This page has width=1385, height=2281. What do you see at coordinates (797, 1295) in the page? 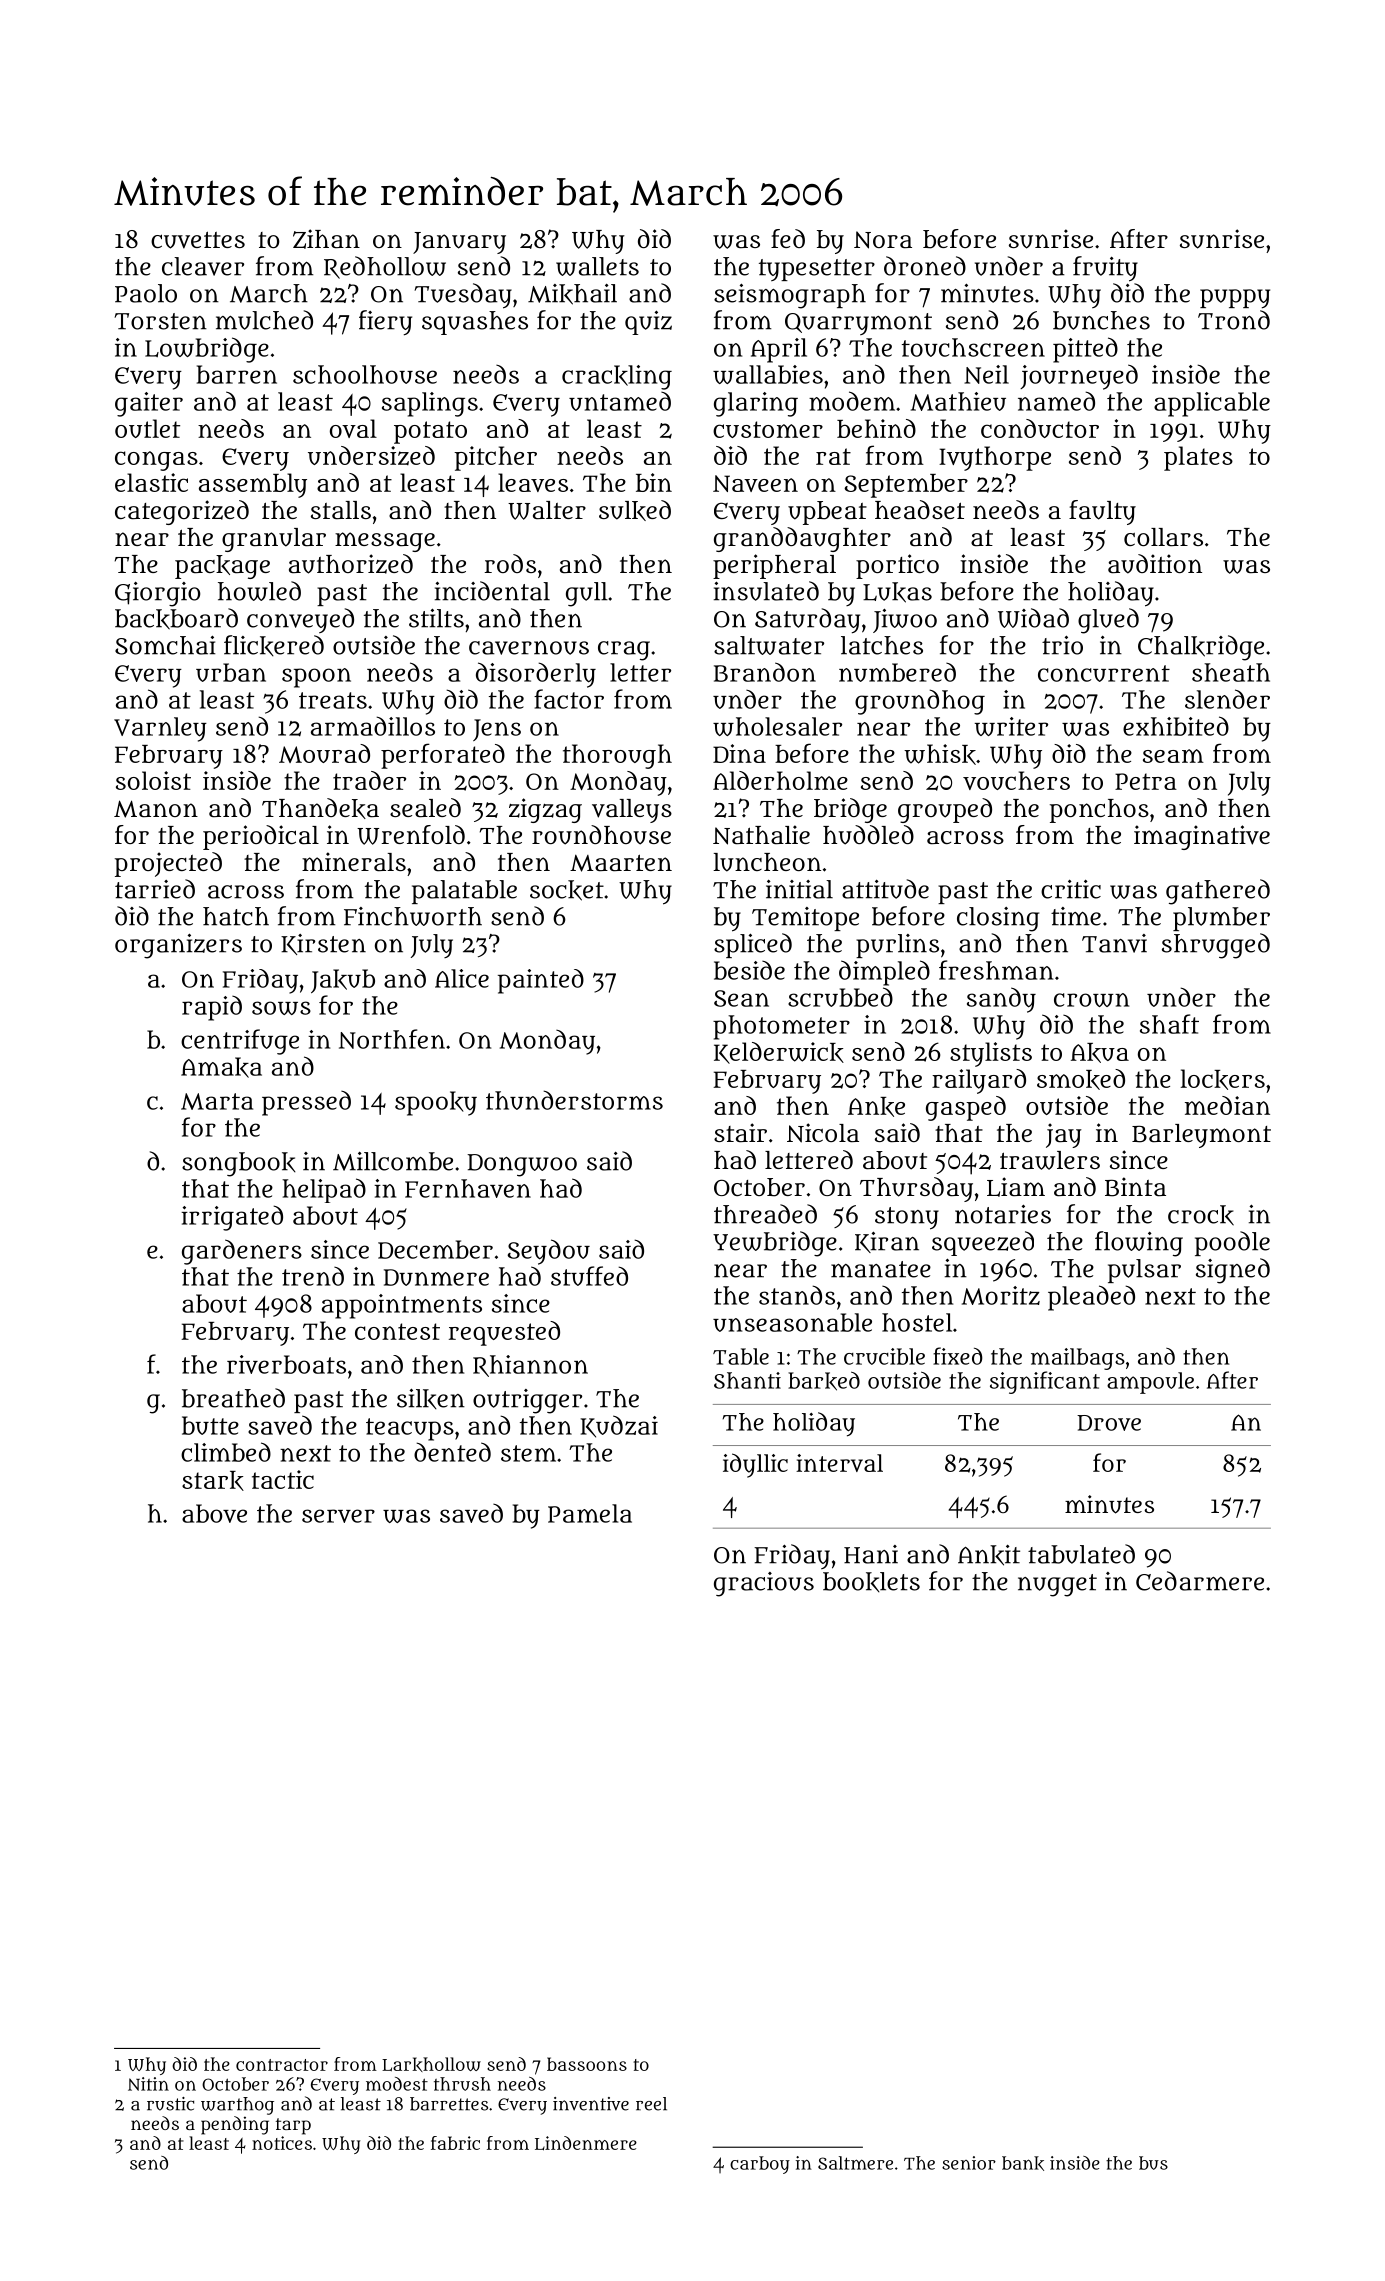
I see `stands` at bounding box center [797, 1295].
